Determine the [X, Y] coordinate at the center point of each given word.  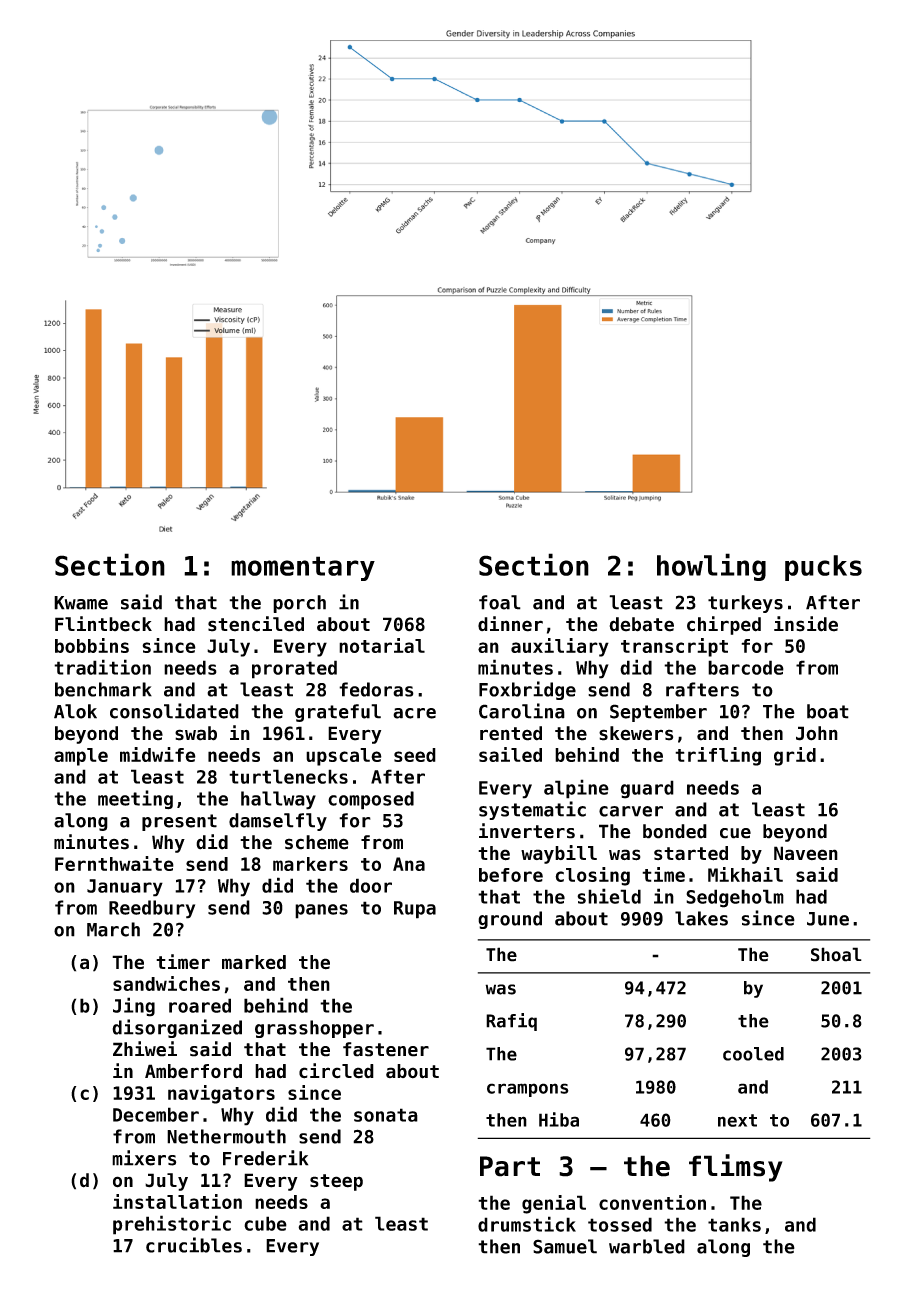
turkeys [745, 604]
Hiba [559, 1119]
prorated [294, 669]
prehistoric [172, 1225]
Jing [134, 1007]
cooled [753, 1054]
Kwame [81, 603]
